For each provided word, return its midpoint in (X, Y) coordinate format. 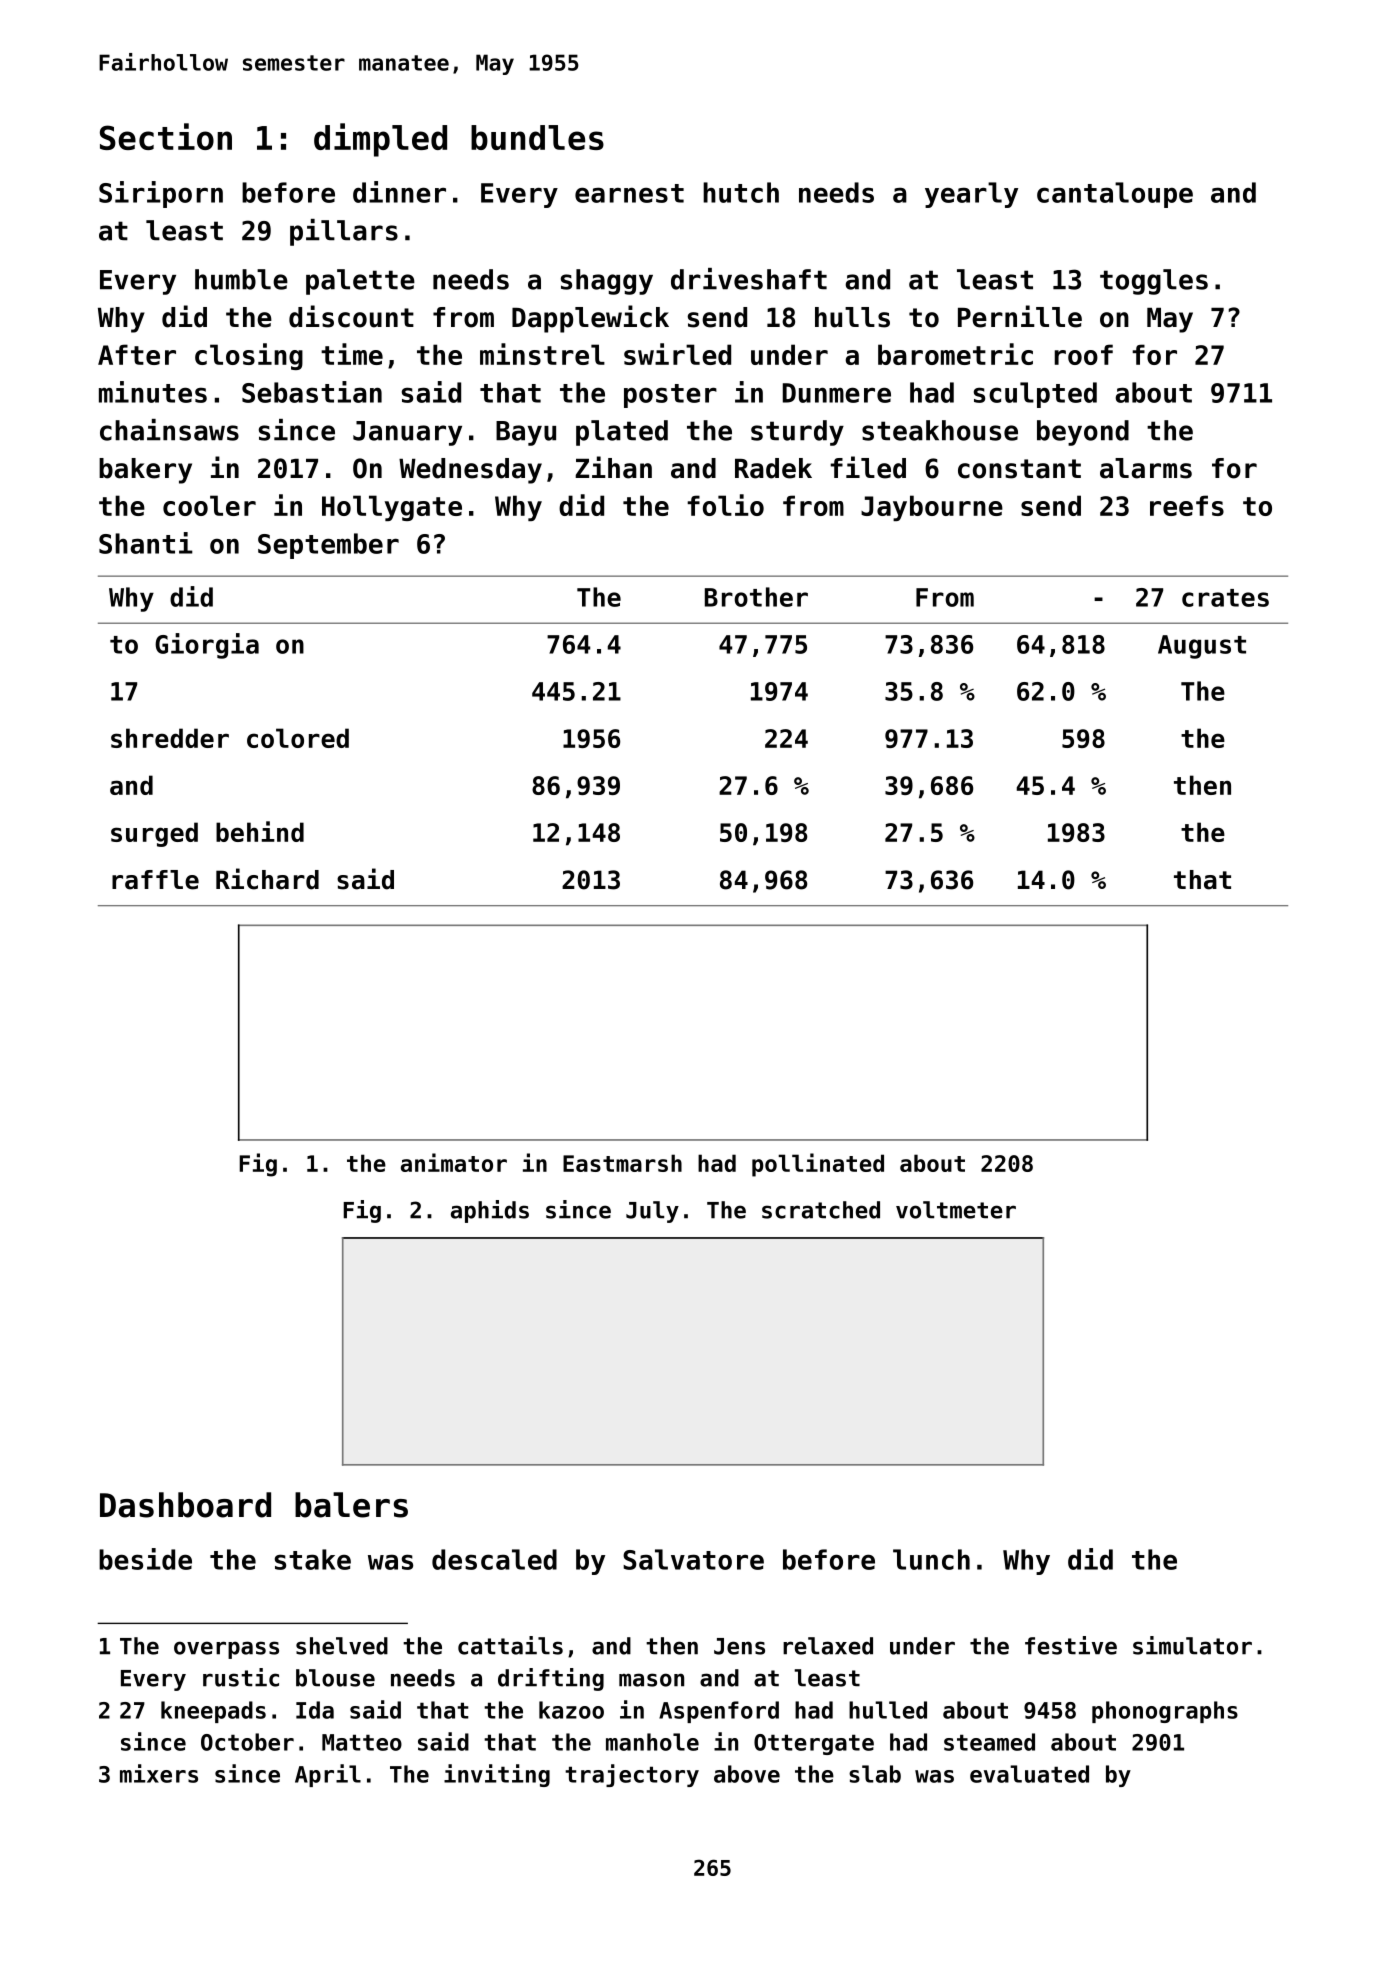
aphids (490, 1211)
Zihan (613, 467)
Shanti (146, 543)
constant (1019, 469)
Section (166, 136)
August (1202, 647)
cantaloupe (1115, 195)
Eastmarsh (622, 1163)
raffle (155, 880)
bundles (537, 137)
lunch (931, 1559)
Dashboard (185, 1505)
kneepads (213, 1712)
